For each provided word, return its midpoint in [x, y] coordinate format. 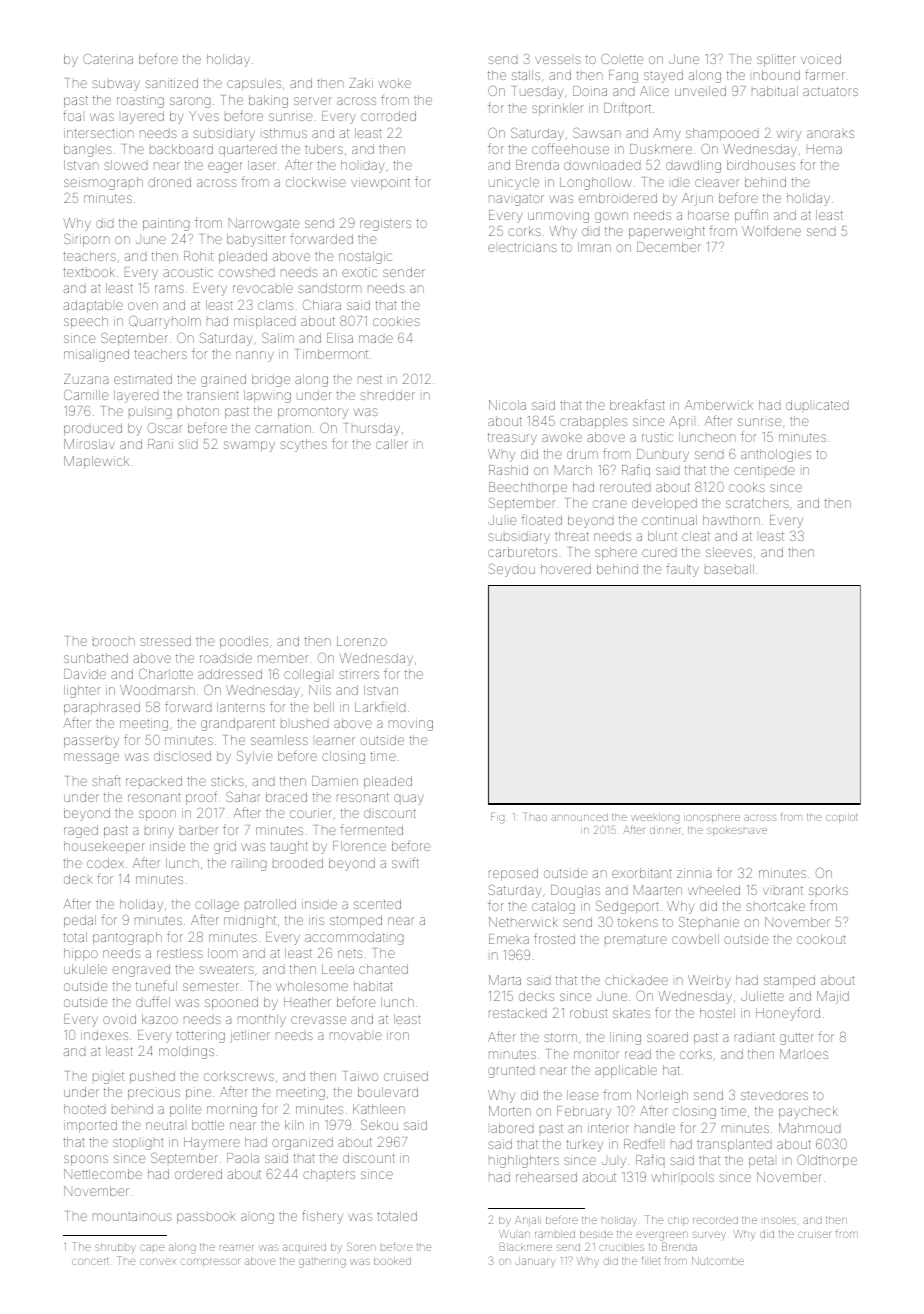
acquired [304, 1248]
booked [392, 1261]
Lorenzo [362, 641]
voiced [821, 59]
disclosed [182, 756]
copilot [842, 818]
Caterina [108, 59]
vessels [558, 60]
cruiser [814, 1235]
